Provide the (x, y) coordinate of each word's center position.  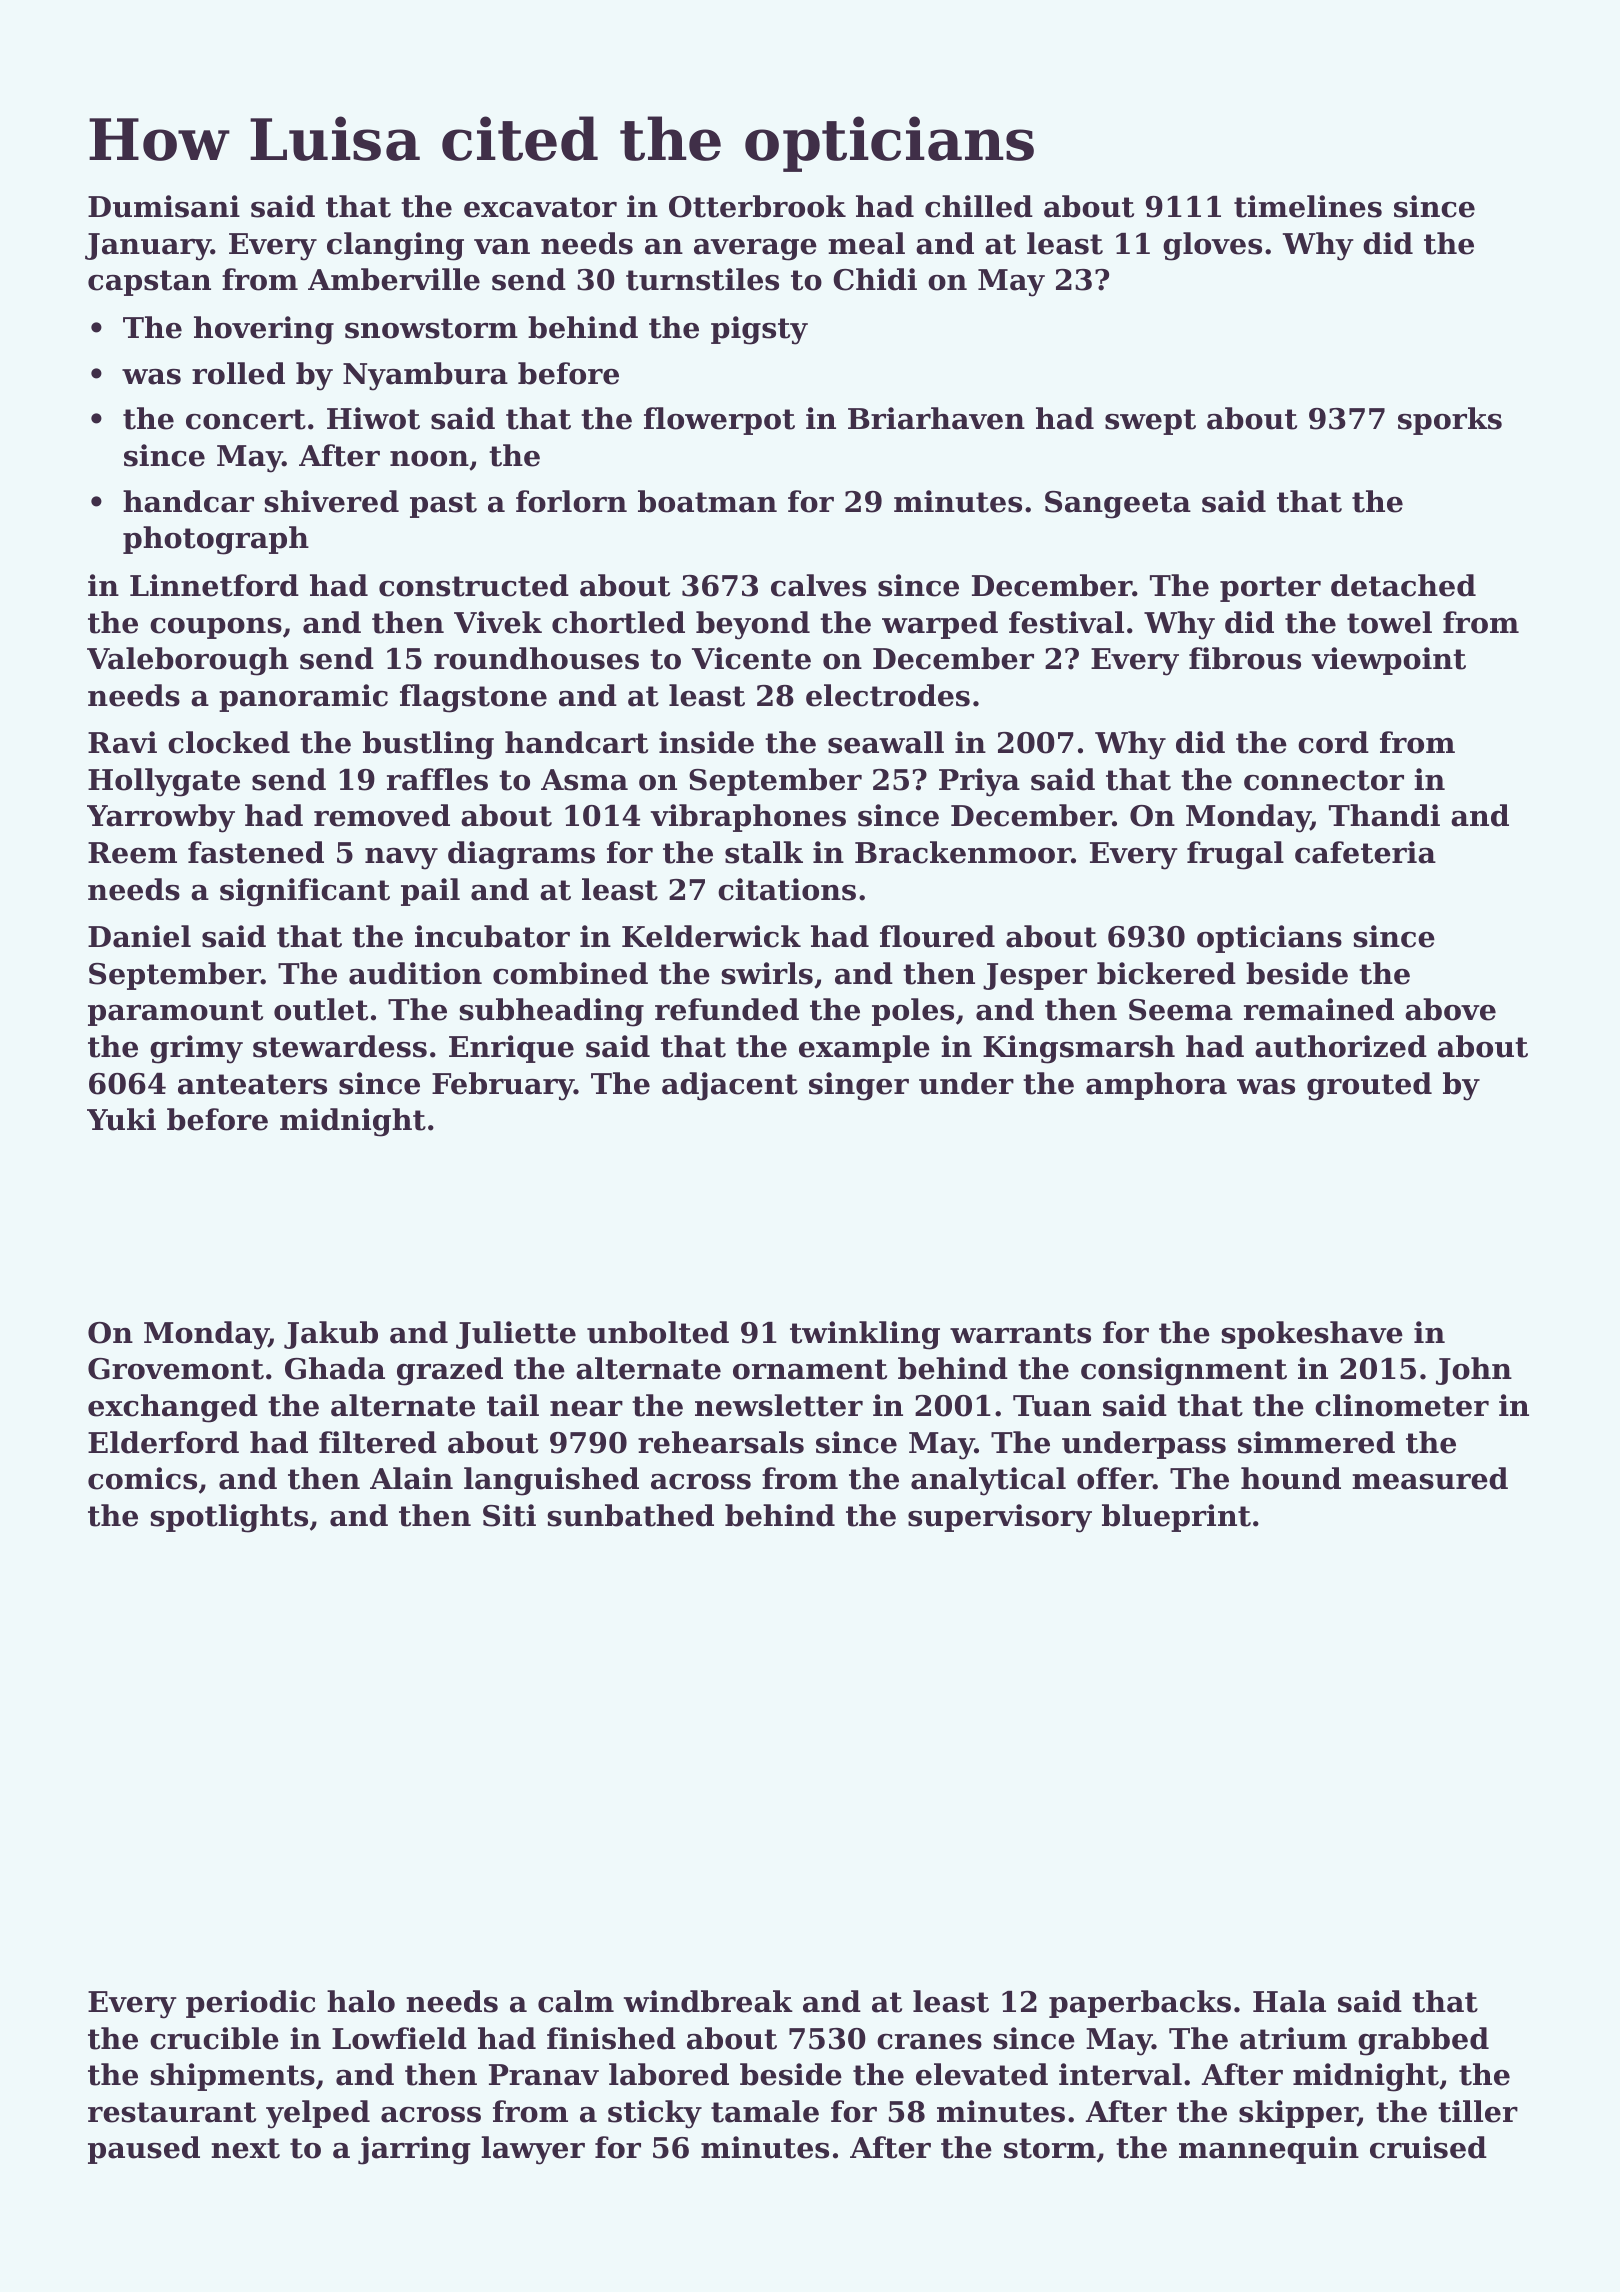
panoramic (303, 698)
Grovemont (176, 1369)
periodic (250, 2004)
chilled (979, 206)
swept (1150, 422)
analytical (988, 1481)
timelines (1308, 206)
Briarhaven (936, 418)
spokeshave (1312, 1335)
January (148, 247)
